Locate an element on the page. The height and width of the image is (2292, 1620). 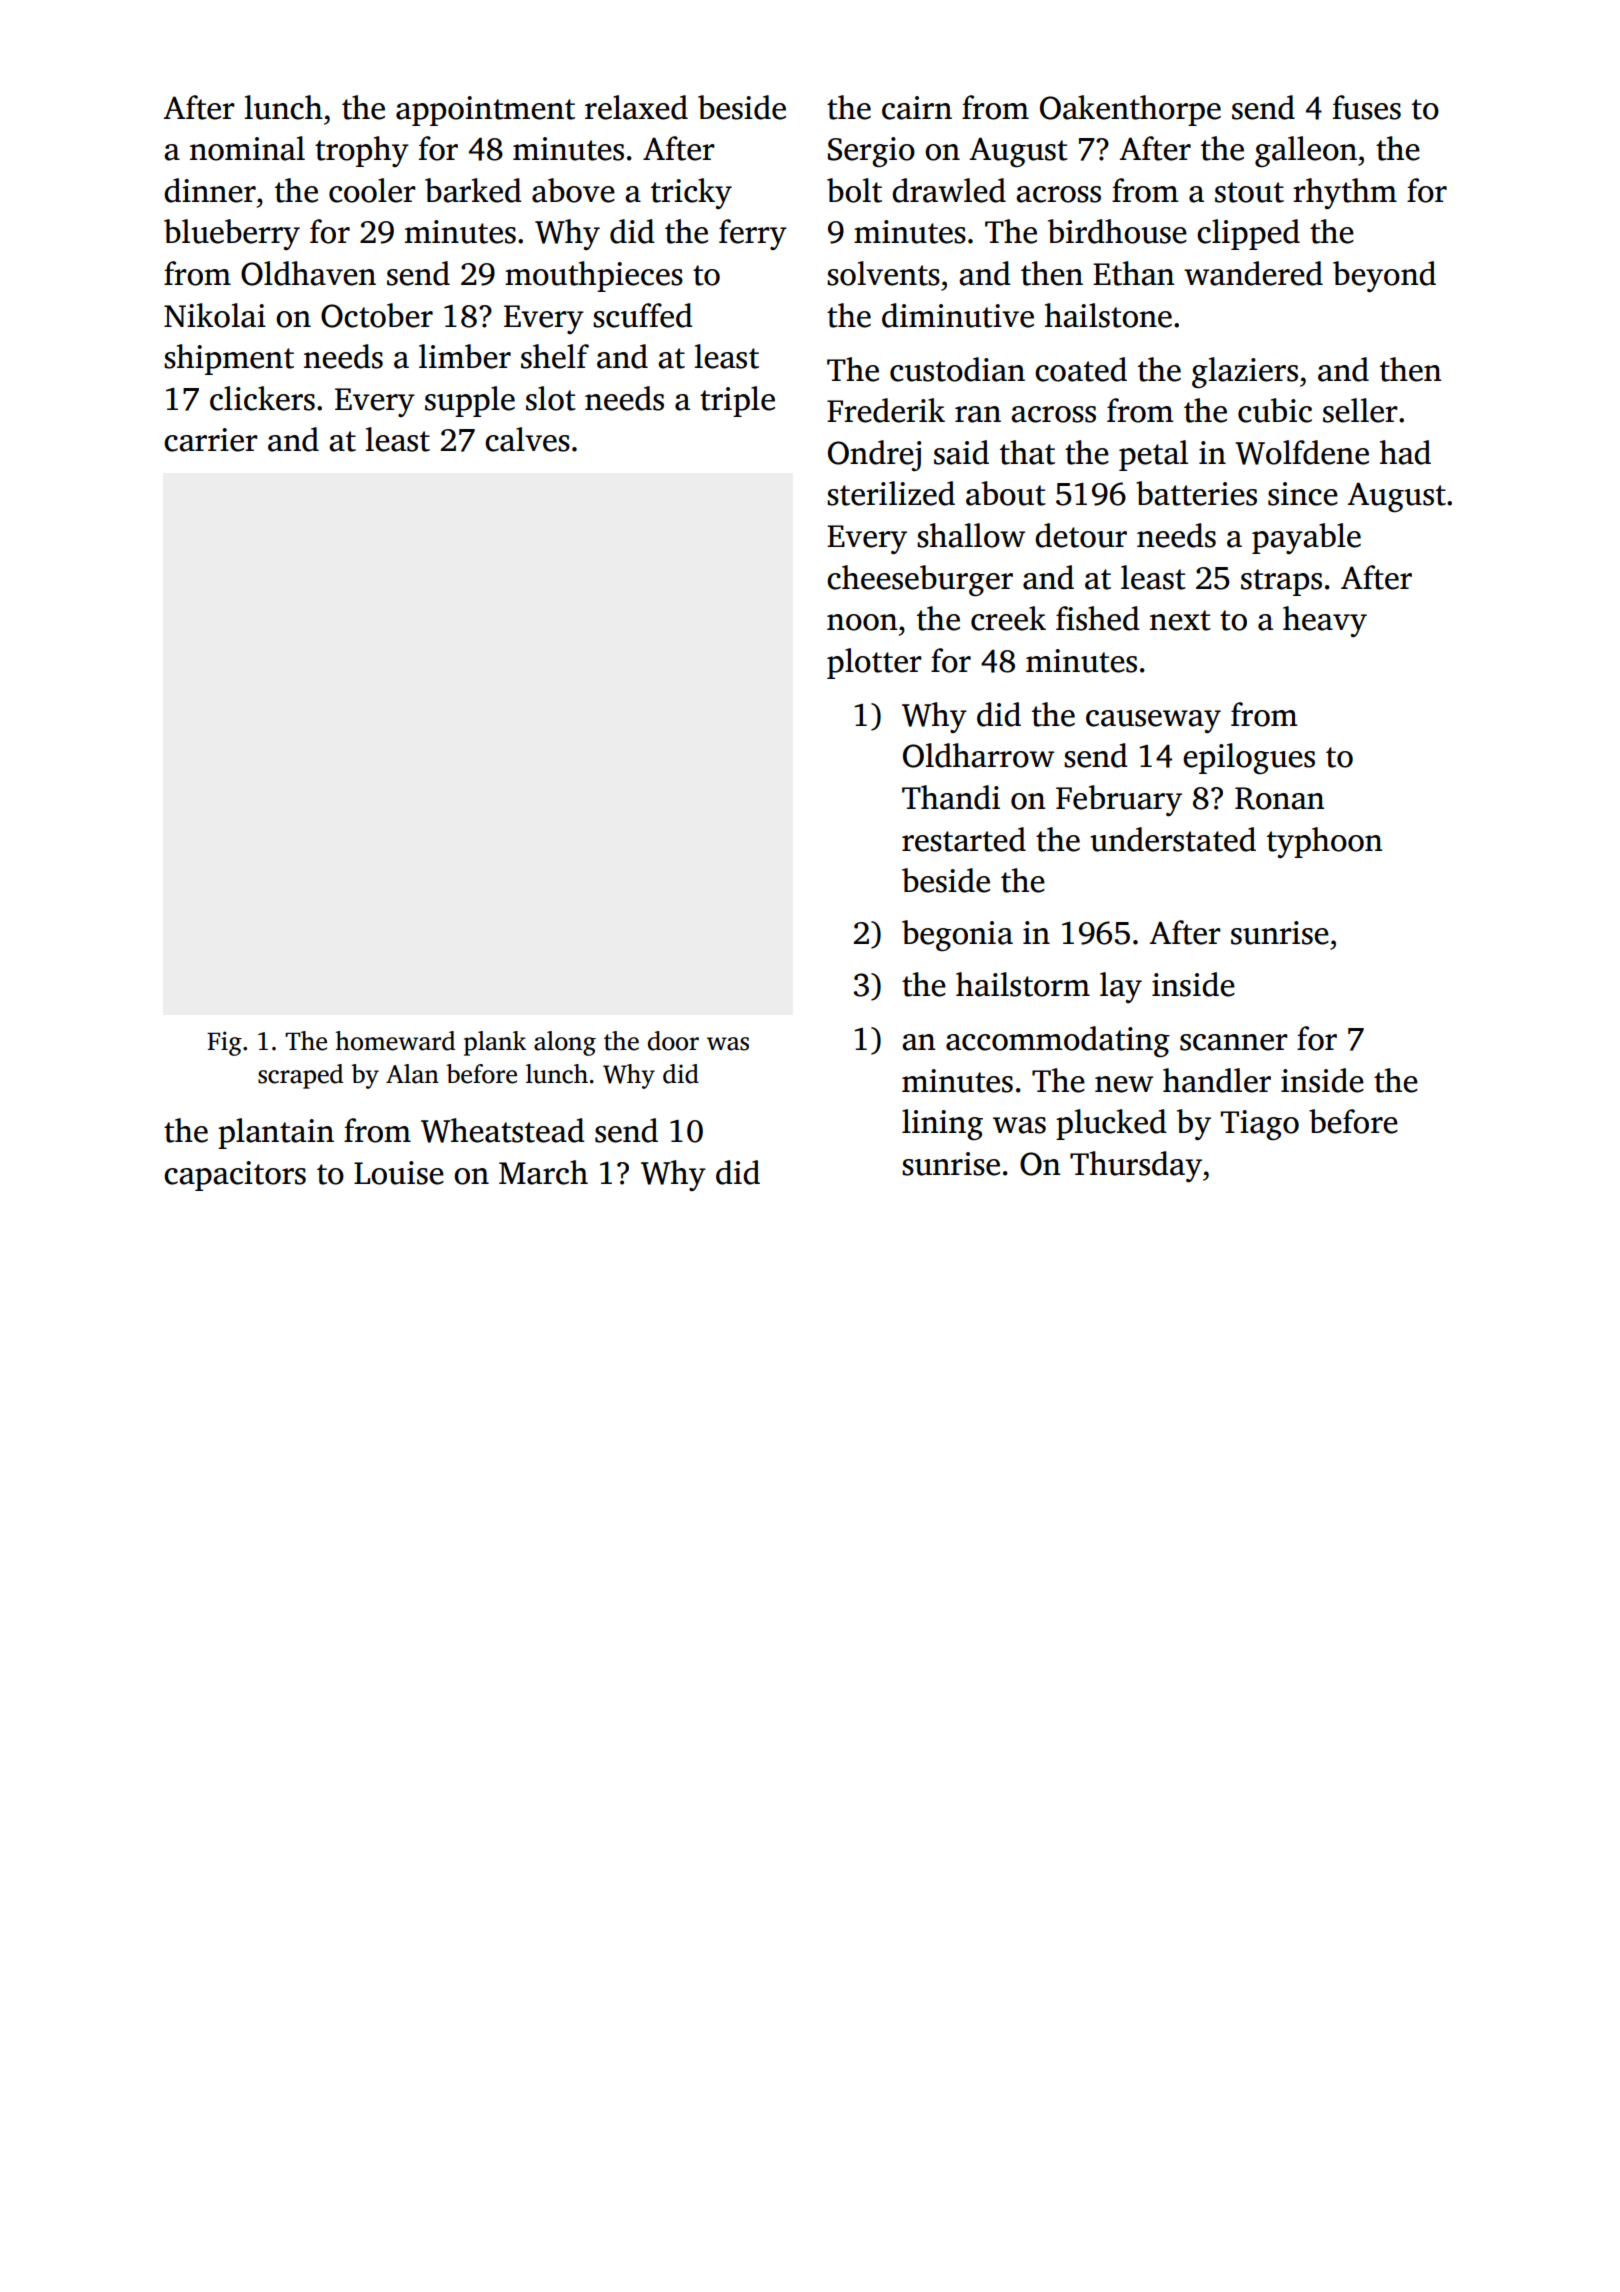
rhythm is located at coordinates (1345, 193).
